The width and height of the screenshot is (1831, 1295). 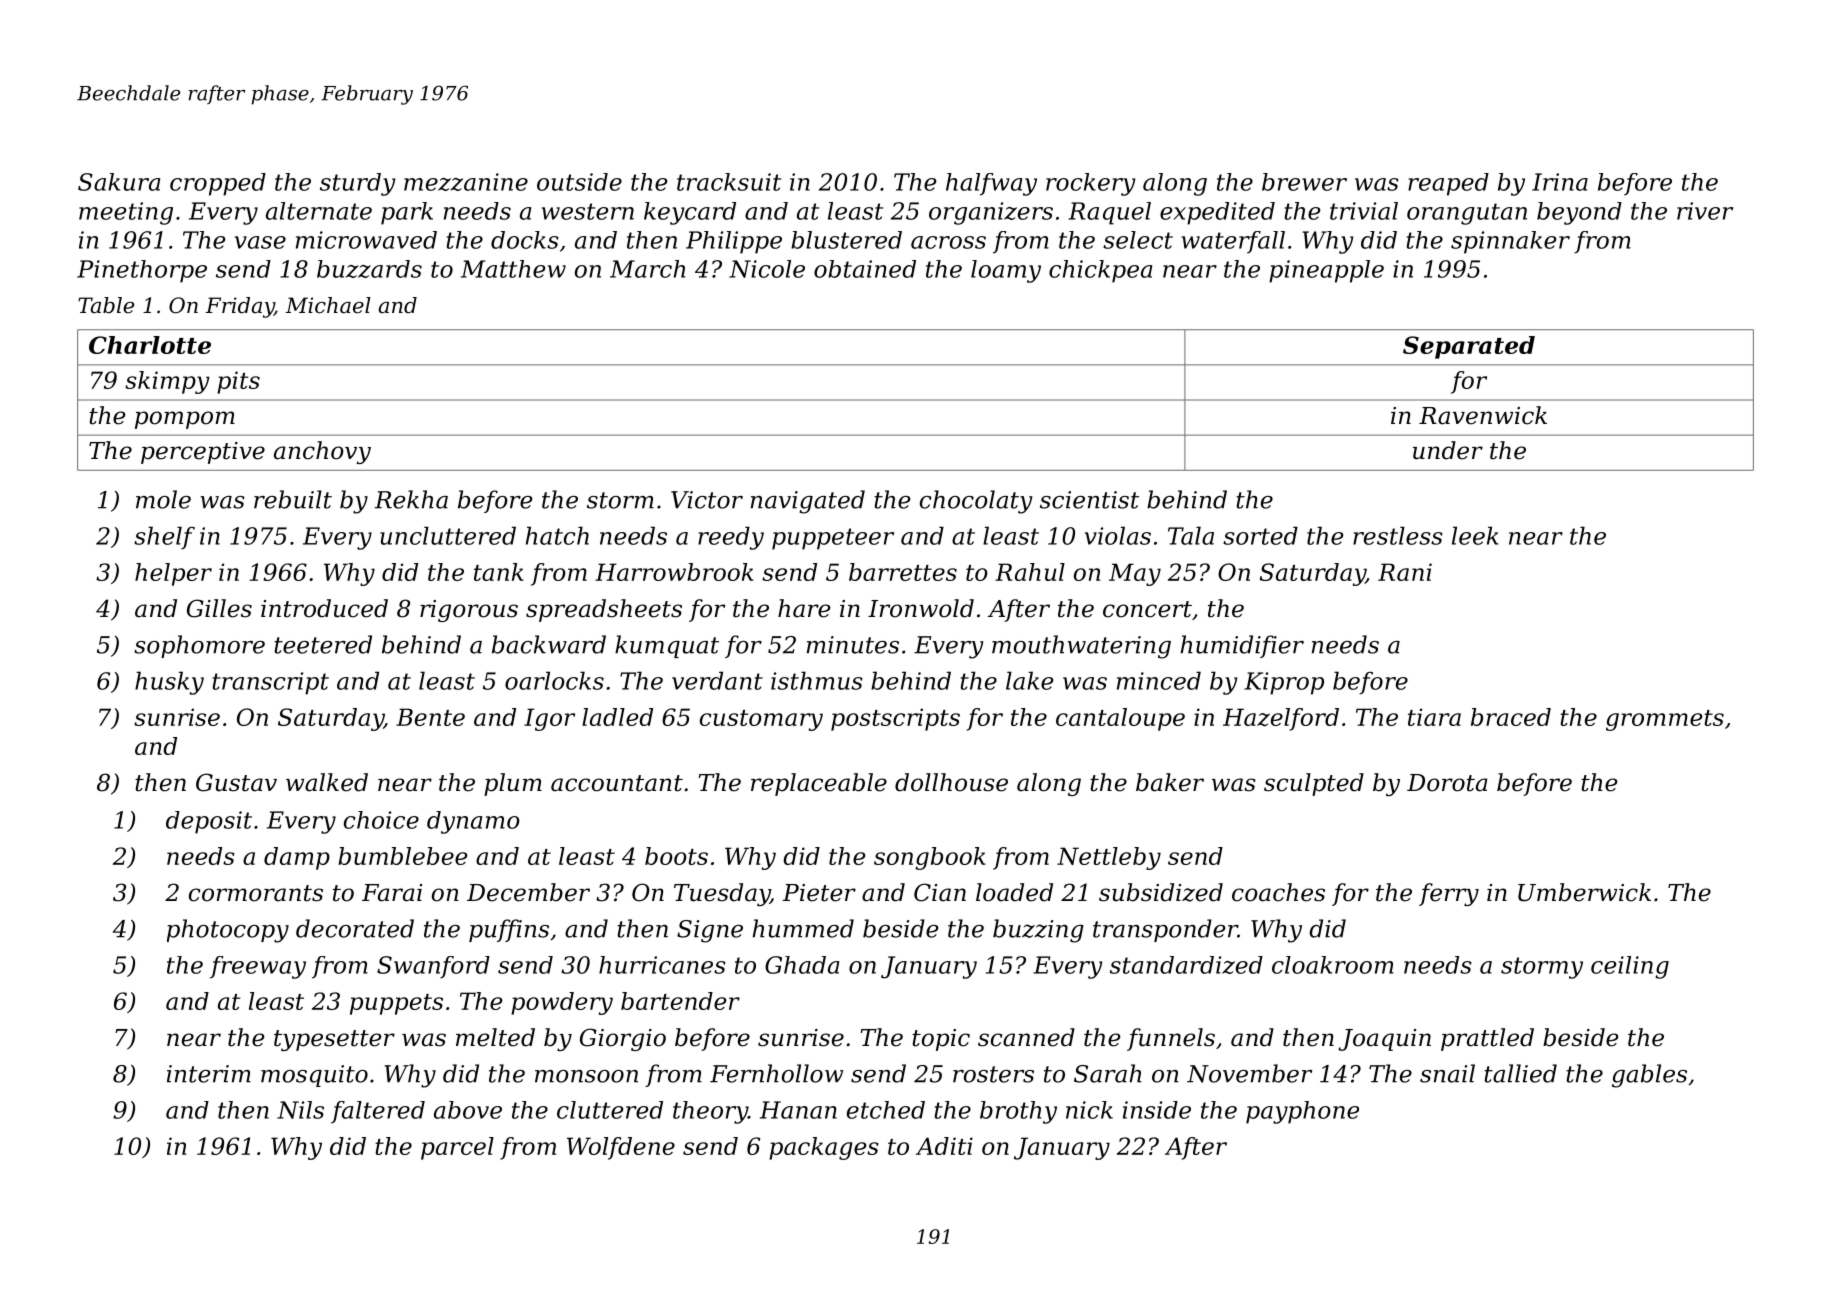 What do you see at coordinates (729, 182) in the screenshot?
I see `tracksuit` at bounding box center [729, 182].
